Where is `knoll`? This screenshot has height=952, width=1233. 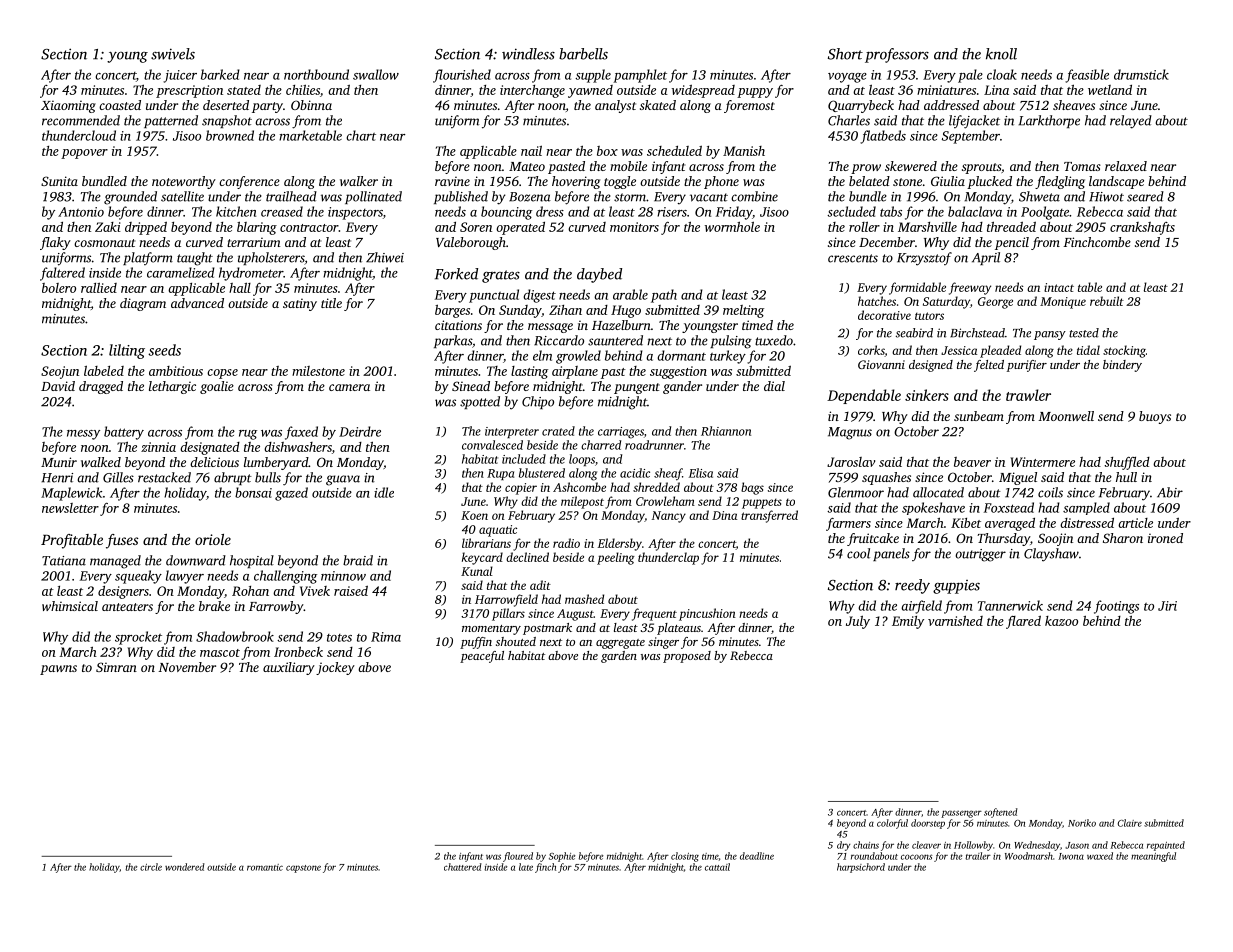 knoll is located at coordinates (1001, 54).
